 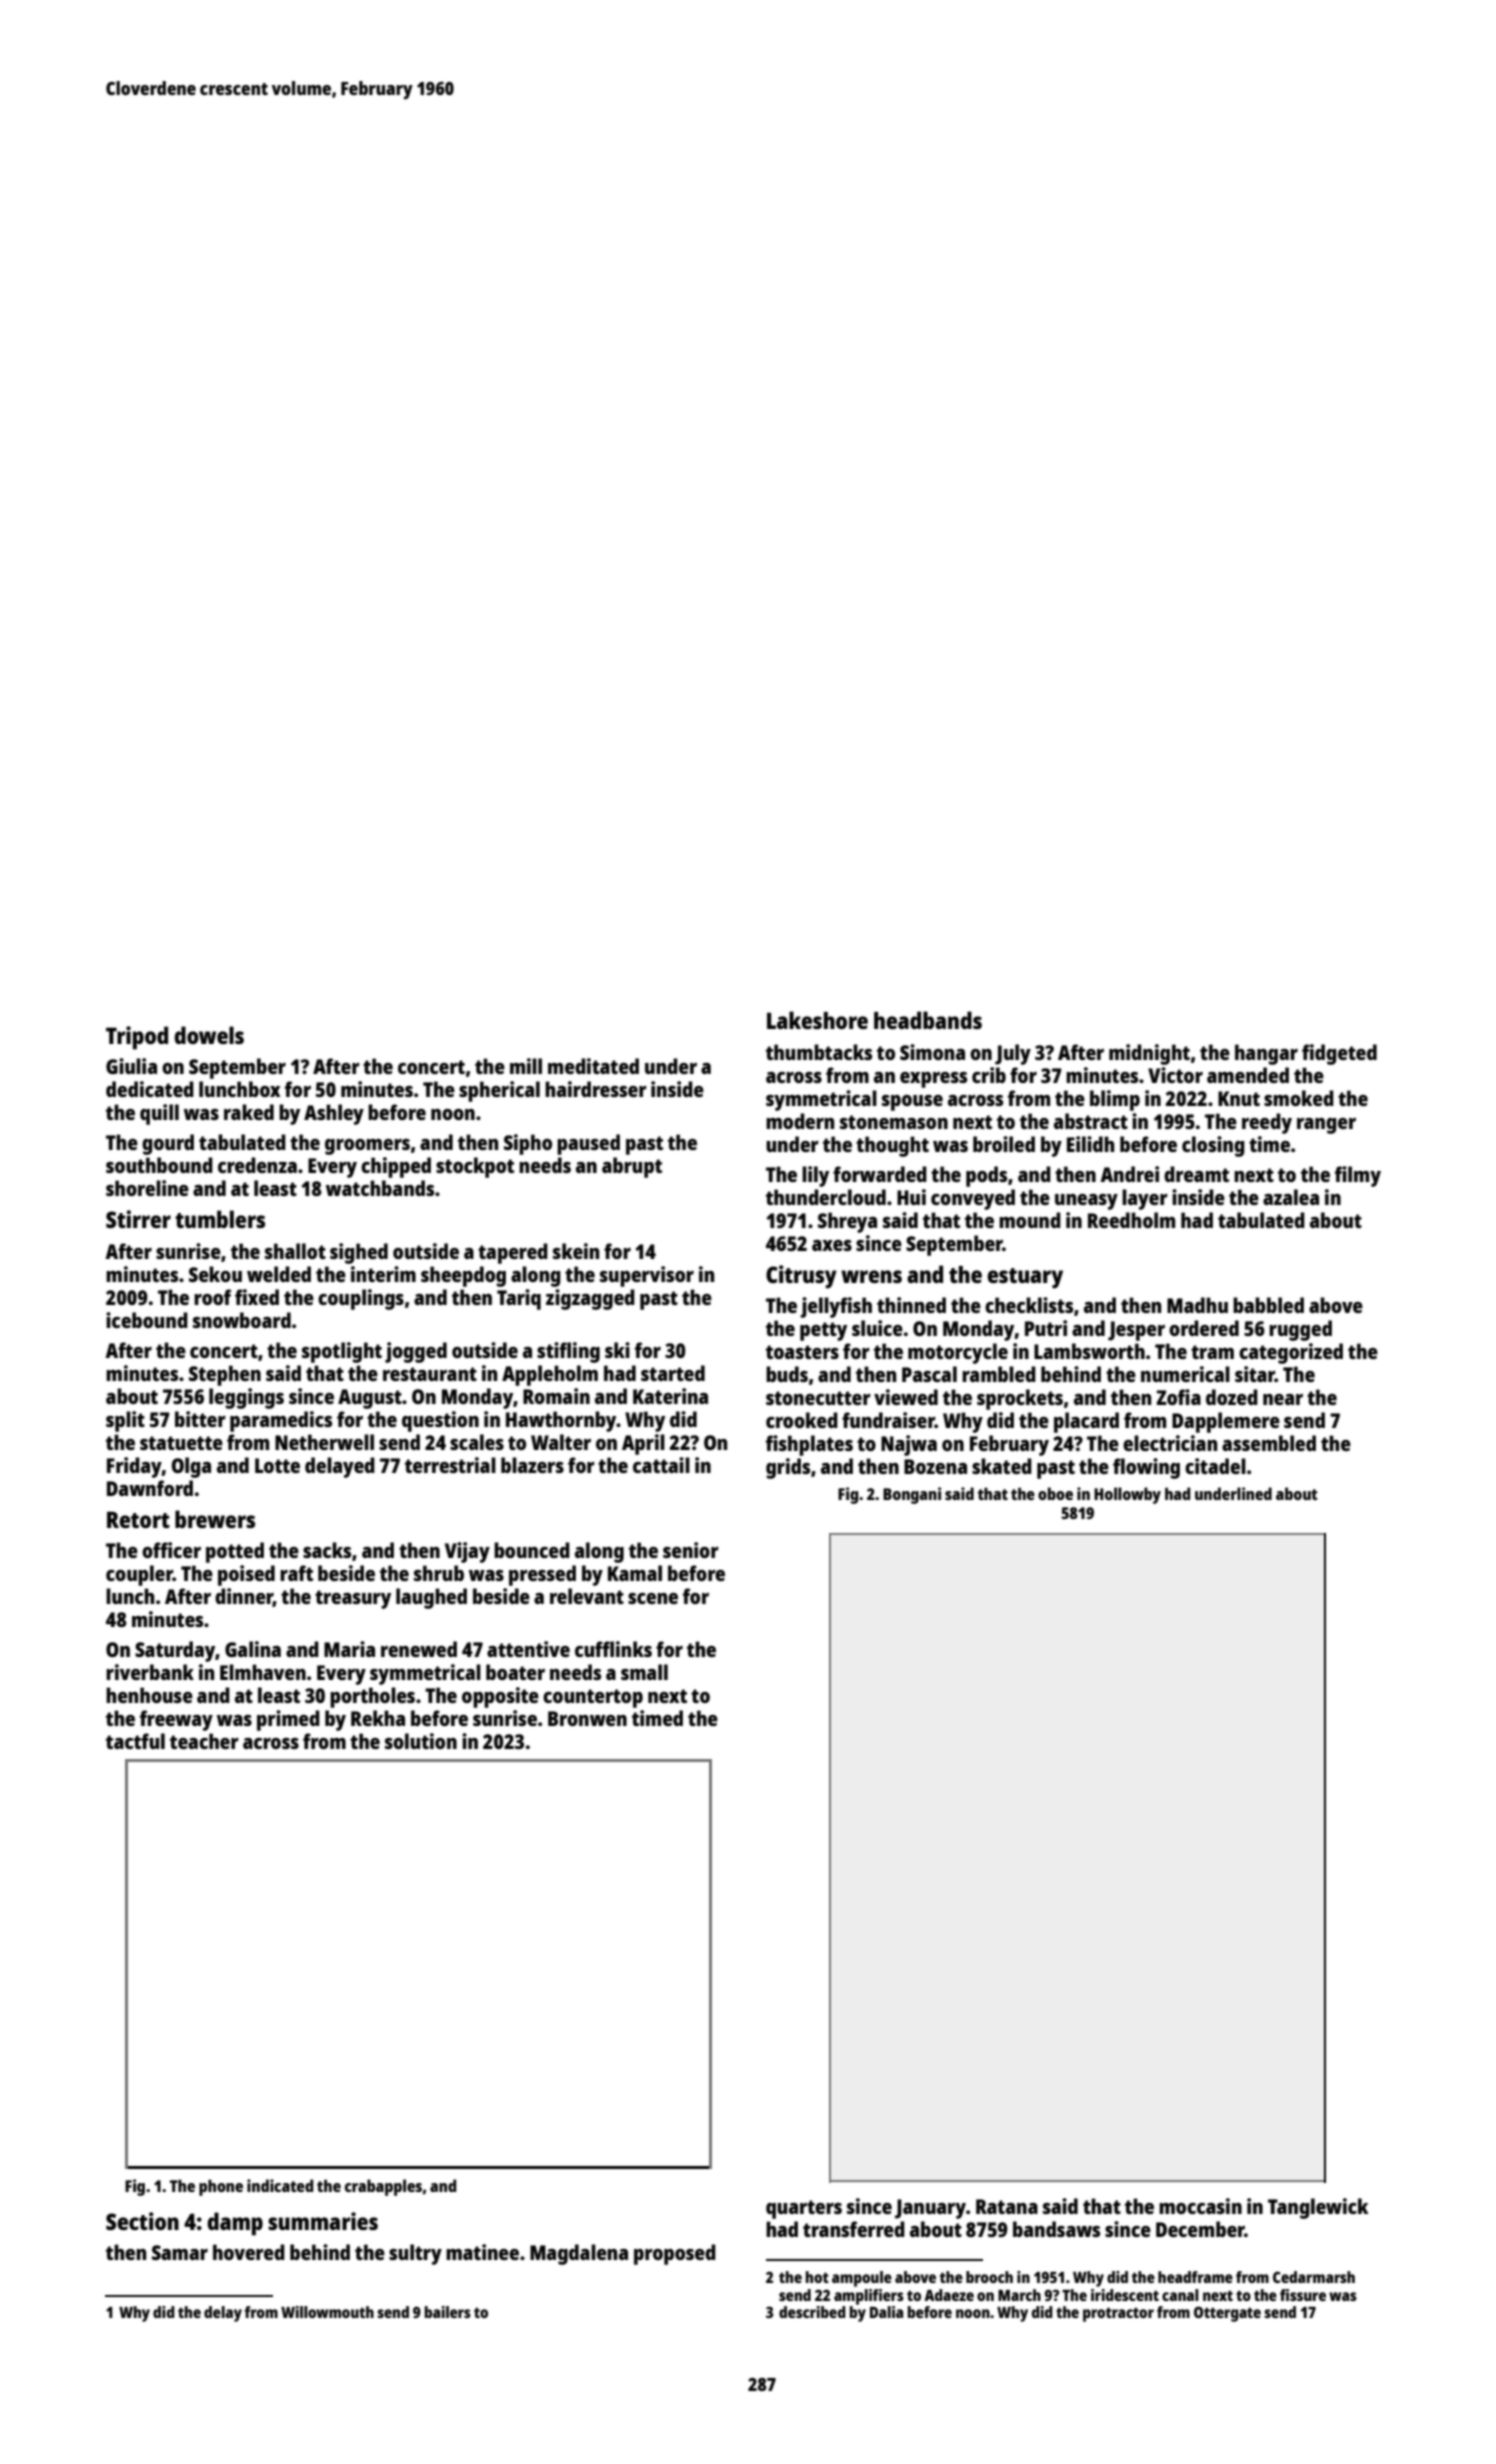 I want to click on quarters, so click(x=804, y=2209).
